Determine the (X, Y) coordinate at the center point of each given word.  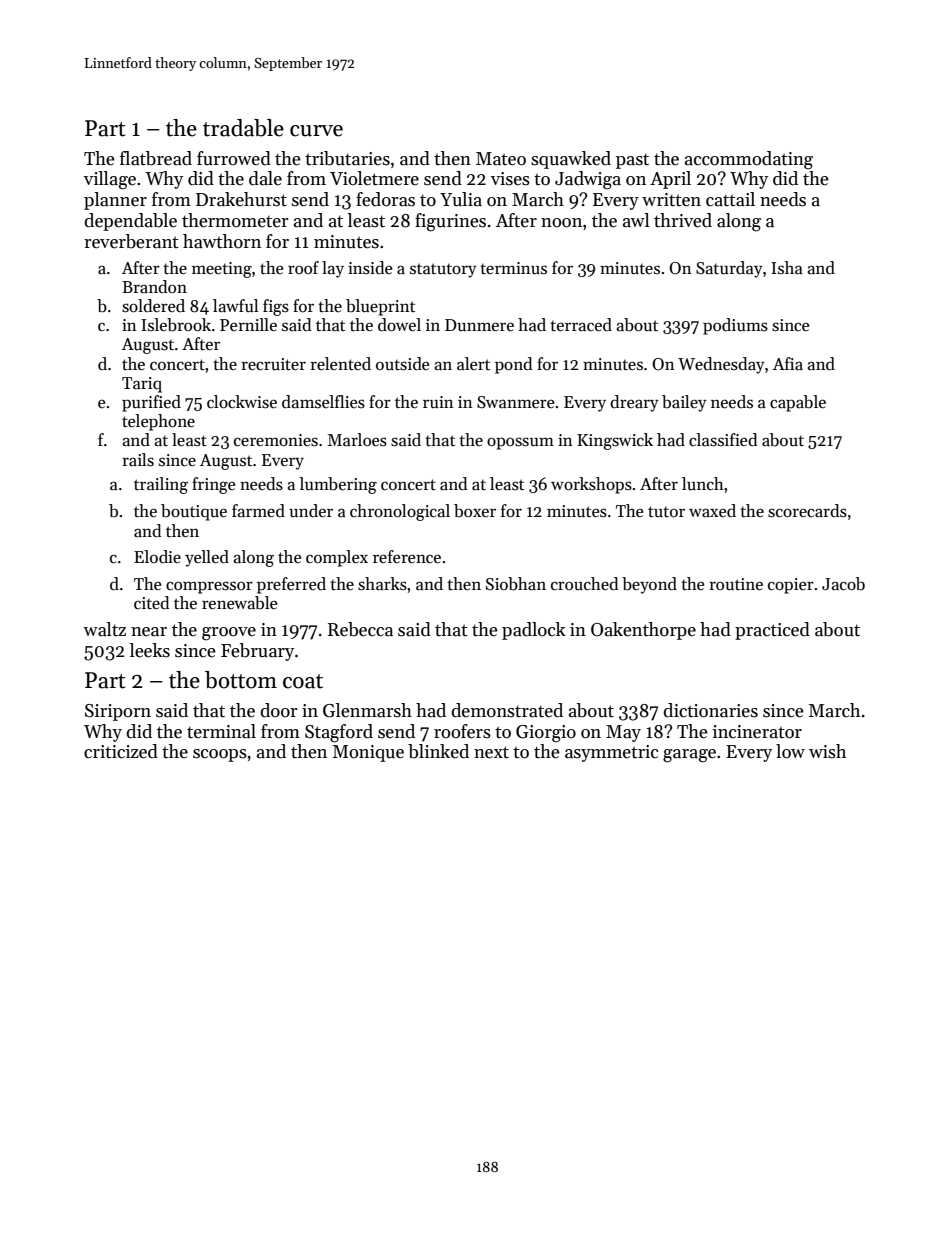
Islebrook (176, 325)
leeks (149, 650)
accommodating (749, 160)
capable (798, 403)
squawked (571, 160)
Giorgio (546, 734)
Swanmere (515, 402)
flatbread (156, 158)
